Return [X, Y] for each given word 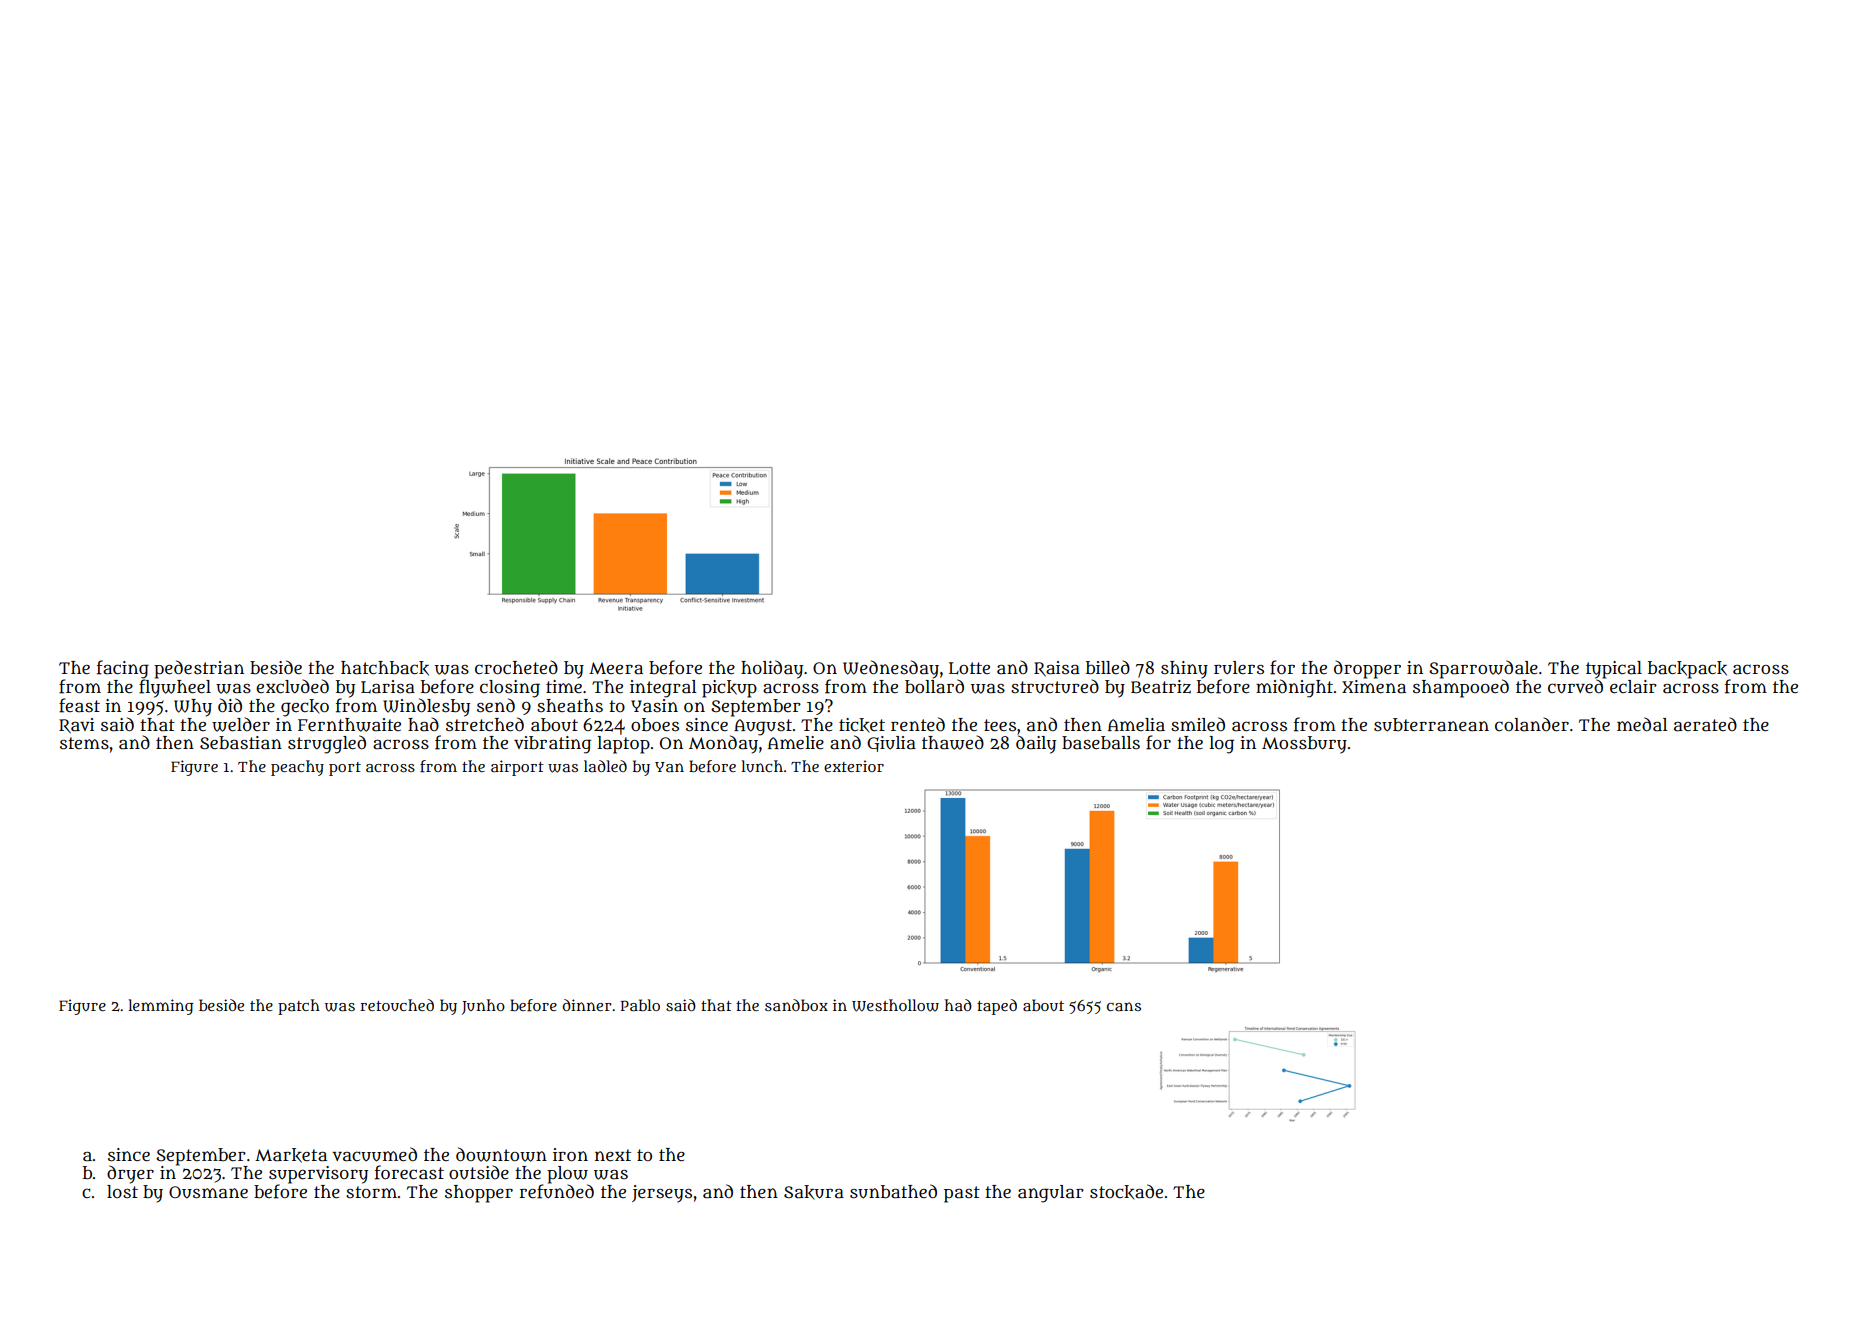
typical [1614, 670]
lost [122, 1191]
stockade [1126, 1191]
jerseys [662, 1194]
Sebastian [241, 743]
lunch [762, 766]
